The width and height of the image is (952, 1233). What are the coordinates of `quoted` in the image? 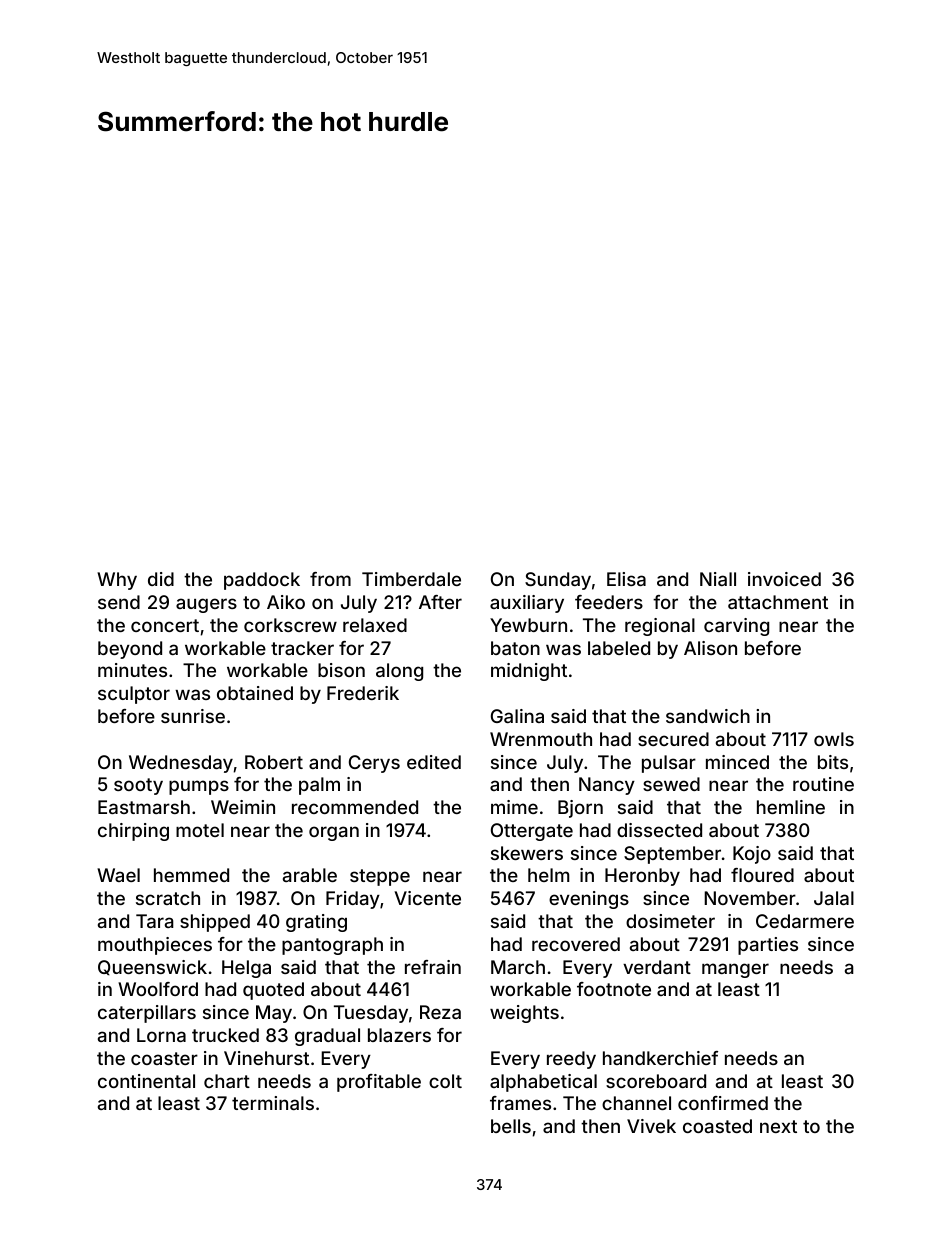 It's located at (273, 991).
